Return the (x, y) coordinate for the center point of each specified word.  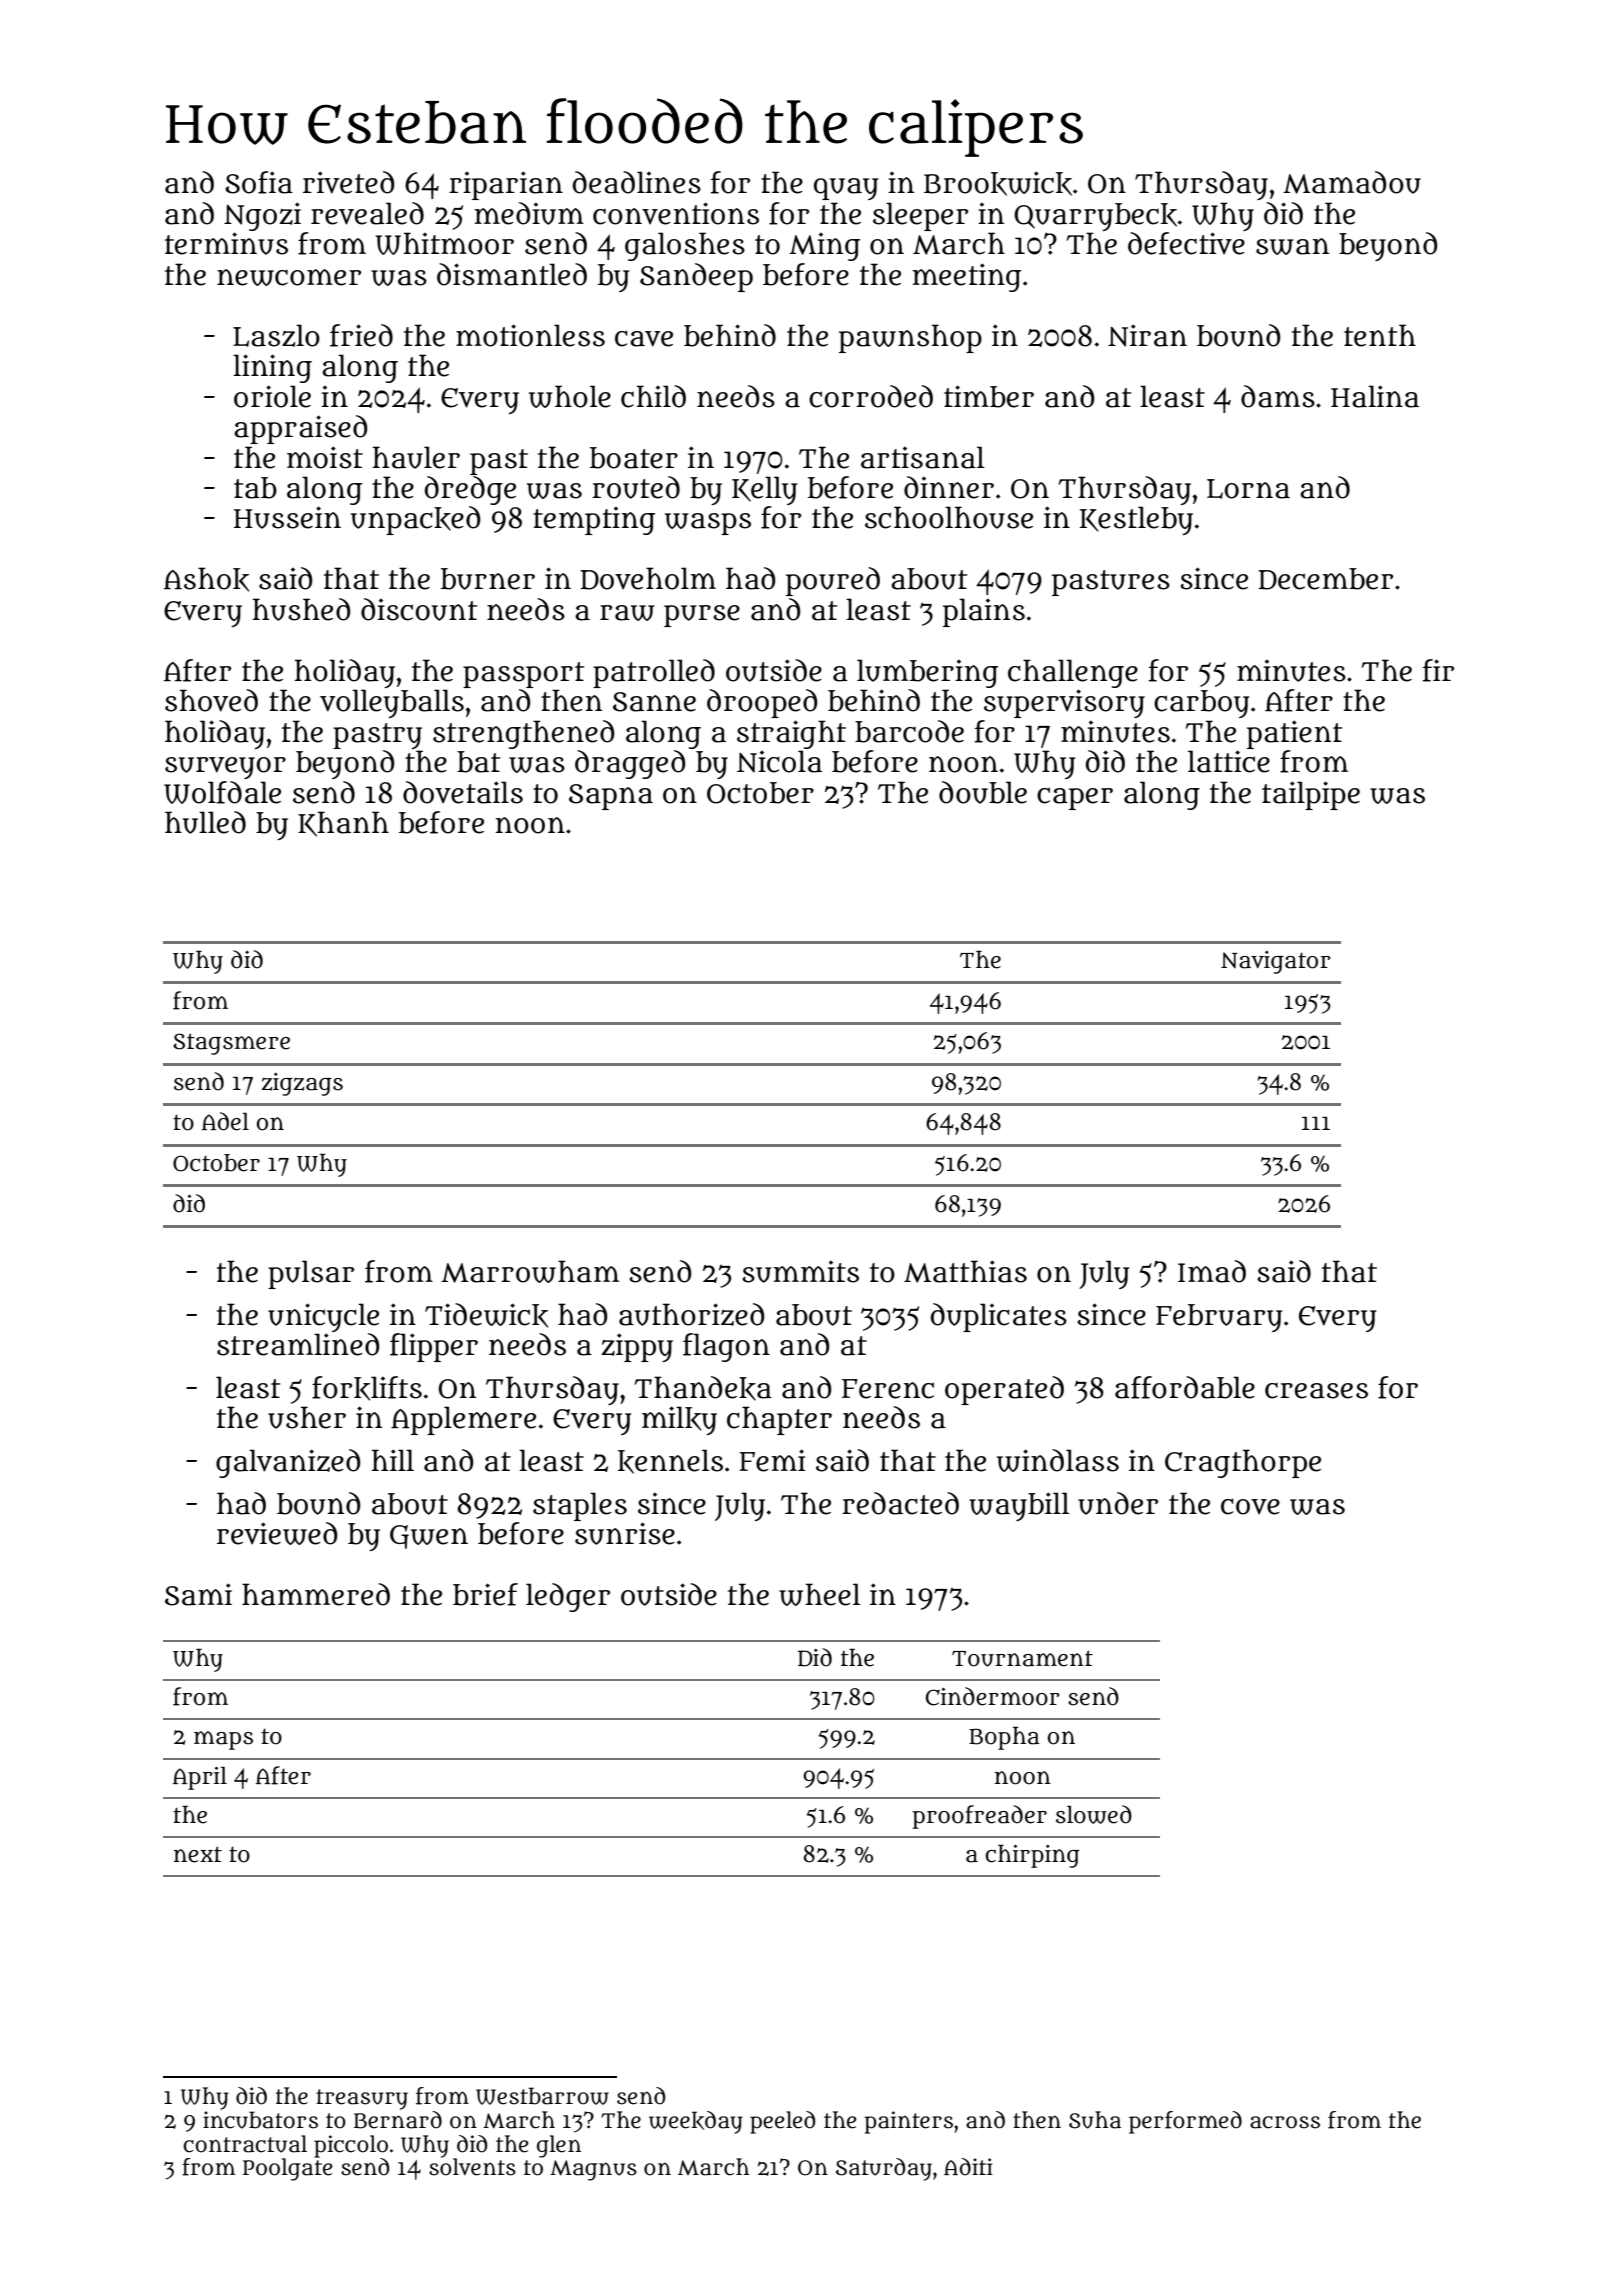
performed (1185, 2122)
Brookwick (998, 183)
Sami (198, 1594)
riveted (348, 182)
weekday (696, 2122)
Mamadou (1352, 182)
